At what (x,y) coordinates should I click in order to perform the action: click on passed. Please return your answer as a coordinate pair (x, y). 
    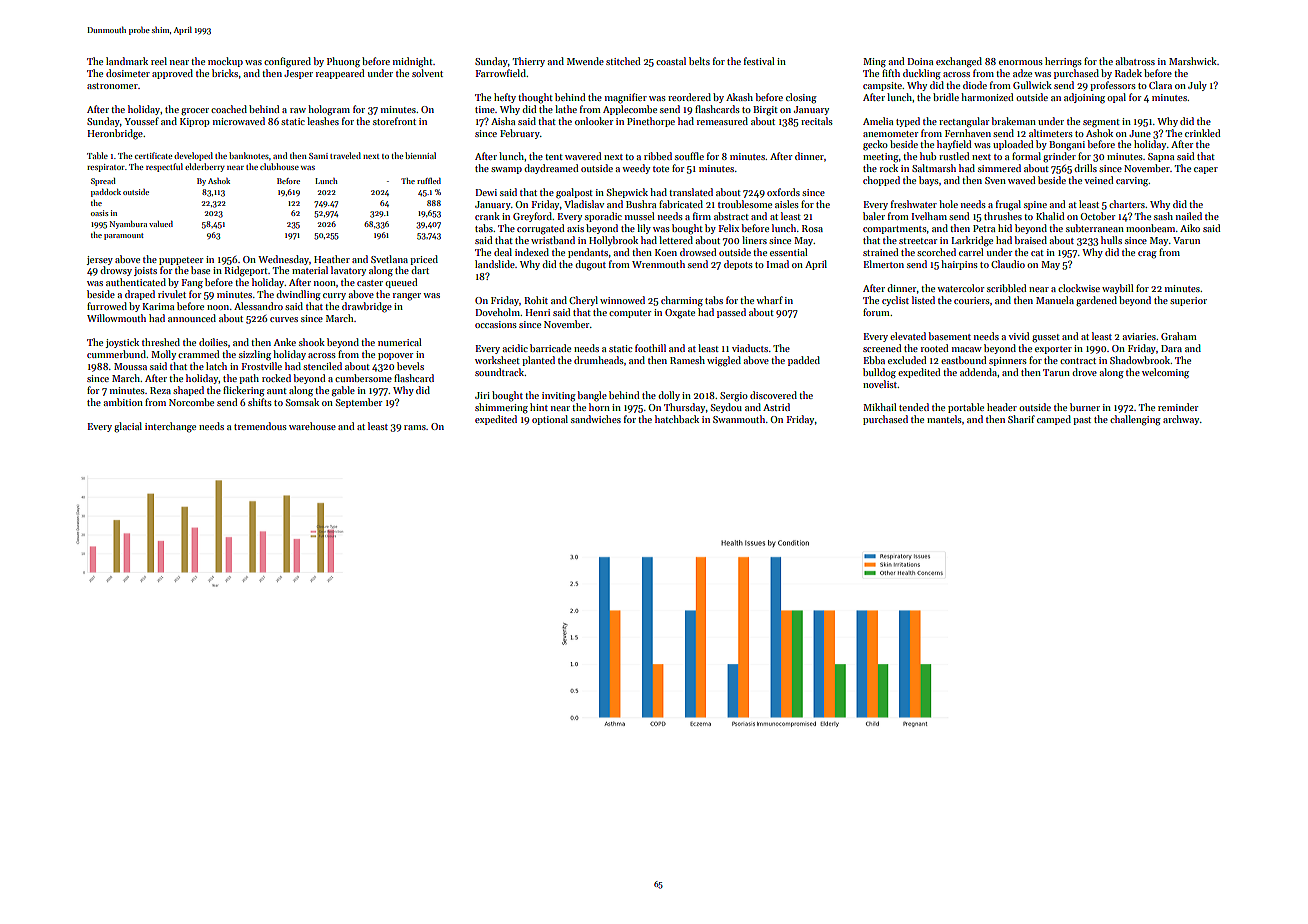
    Looking at the image, I should click on (731, 313).
